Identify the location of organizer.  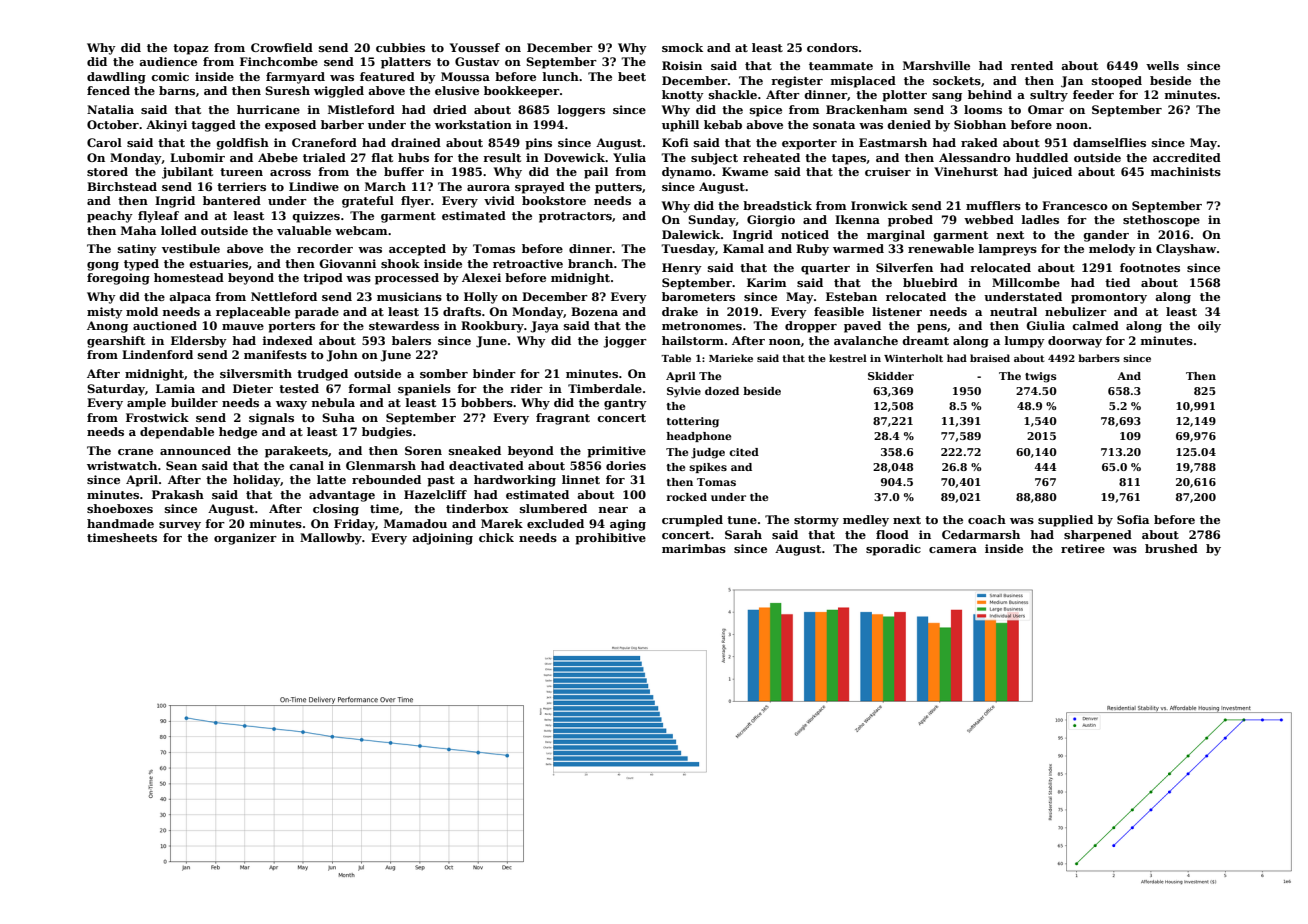
(245, 539).
